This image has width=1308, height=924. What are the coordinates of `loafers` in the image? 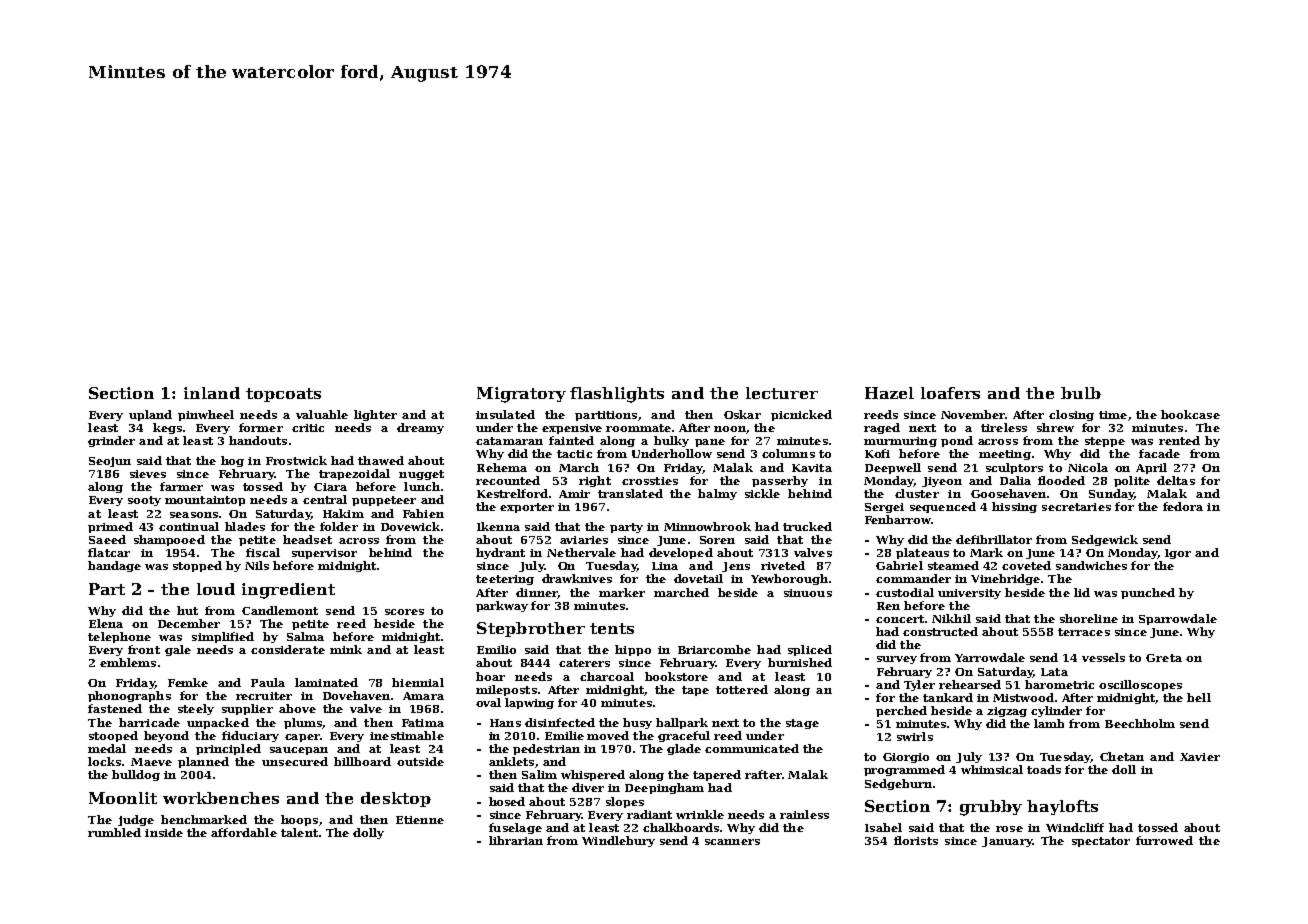 It's located at (950, 393).
